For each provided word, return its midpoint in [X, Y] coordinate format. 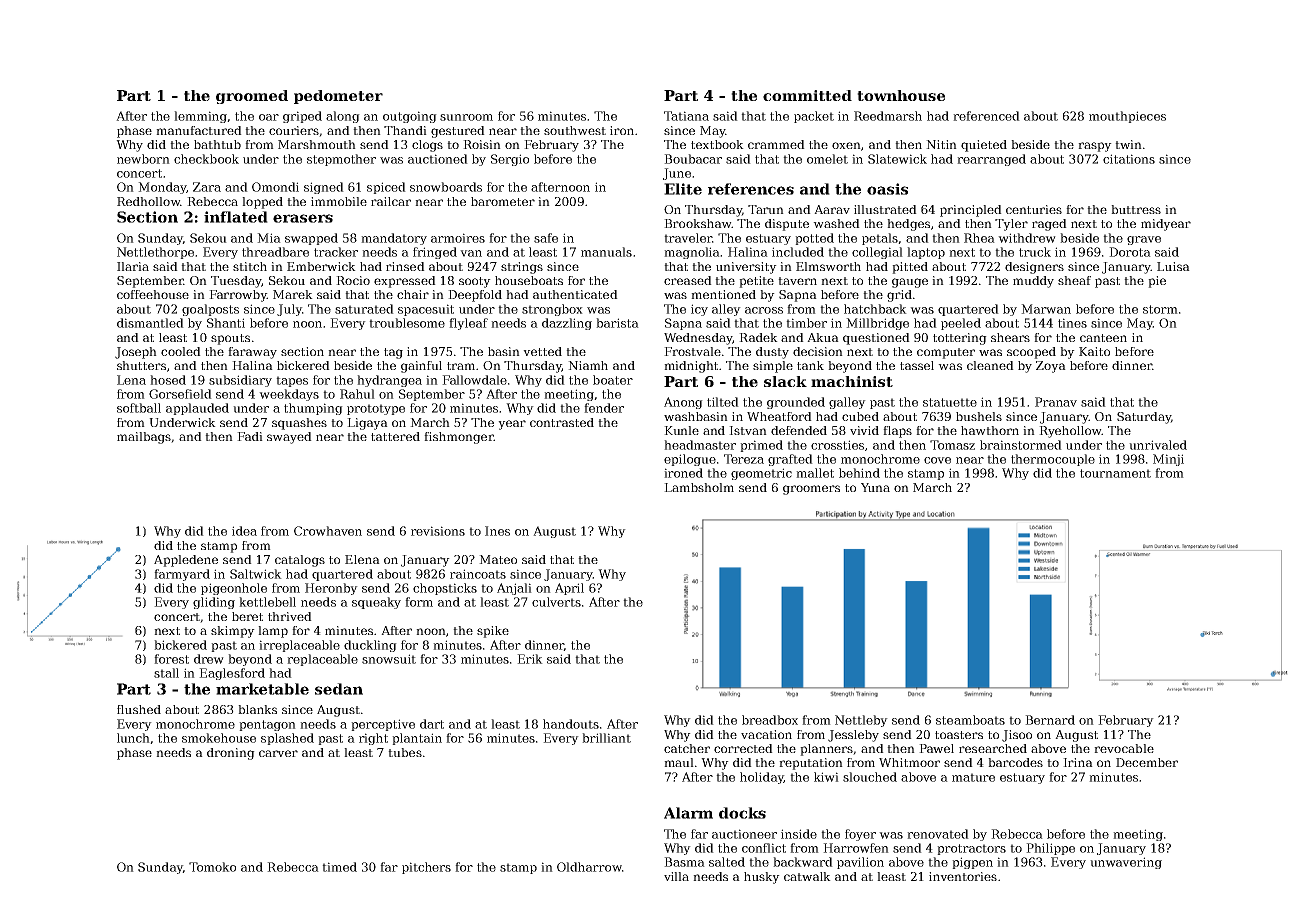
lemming [201, 117]
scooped [1031, 353]
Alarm [688, 813]
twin [1128, 144]
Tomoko [212, 867]
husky [762, 878]
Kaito [1094, 351]
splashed [287, 739]
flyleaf [468, 324]
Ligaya [367, 424]
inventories [963, 876]
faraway [252, 353]
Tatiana [686, 116]
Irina [1078, 762]
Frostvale [692, 351]
